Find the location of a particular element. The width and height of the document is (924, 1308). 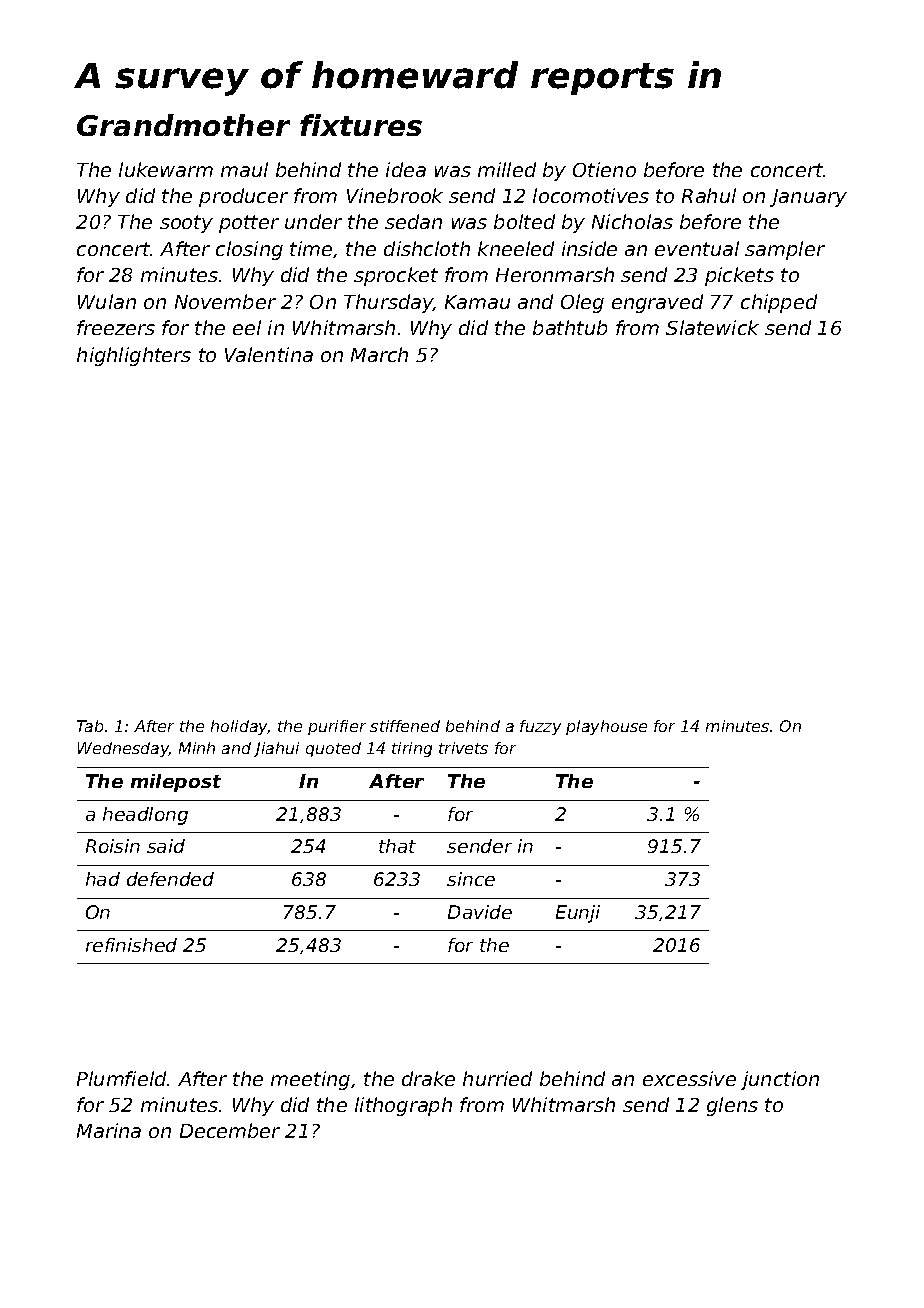

Otieno is located at coordinates (604, 169).
